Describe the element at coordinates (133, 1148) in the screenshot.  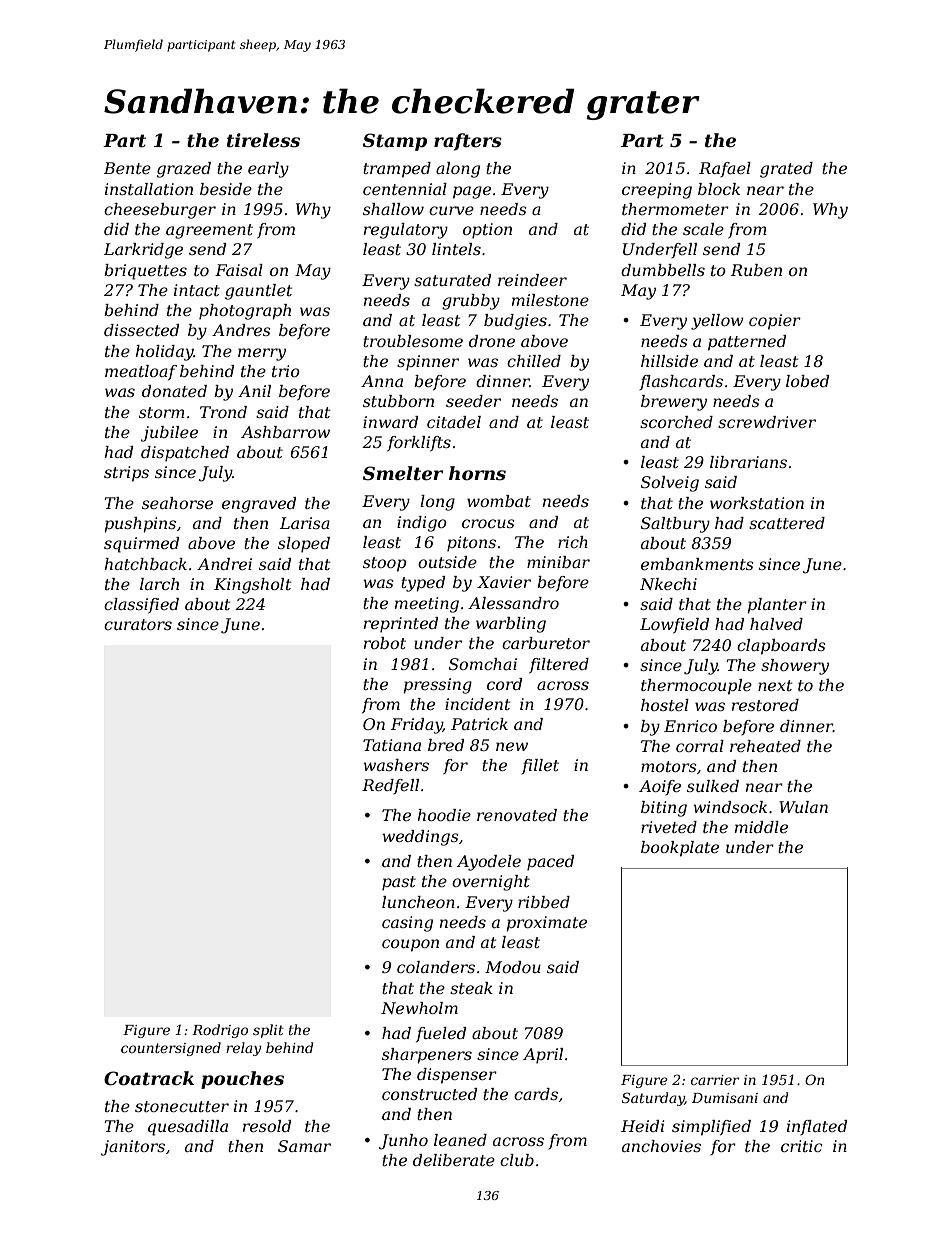
I see `janitors` at that location.
